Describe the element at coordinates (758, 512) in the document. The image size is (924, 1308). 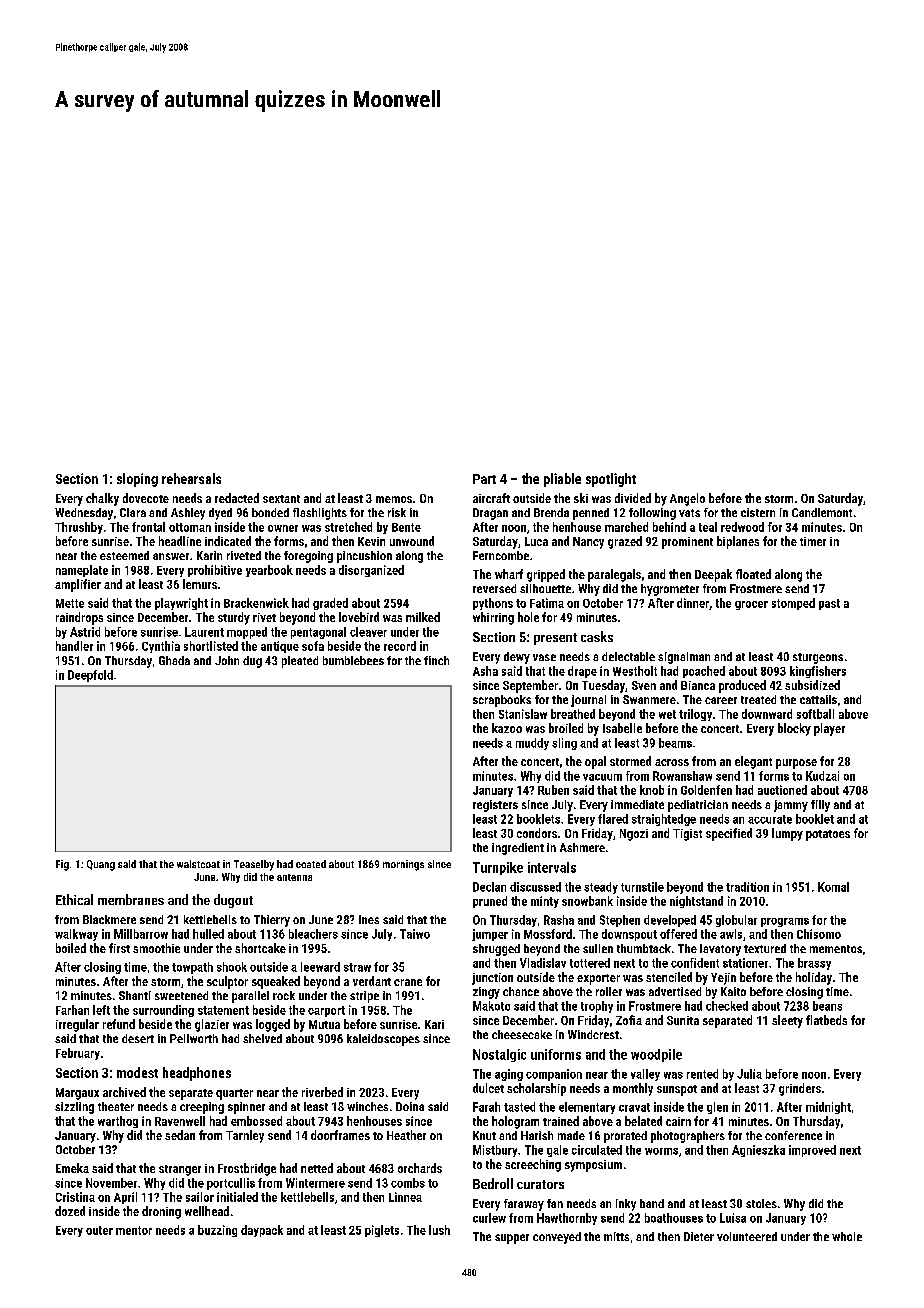
I see `cistern` at that location.
